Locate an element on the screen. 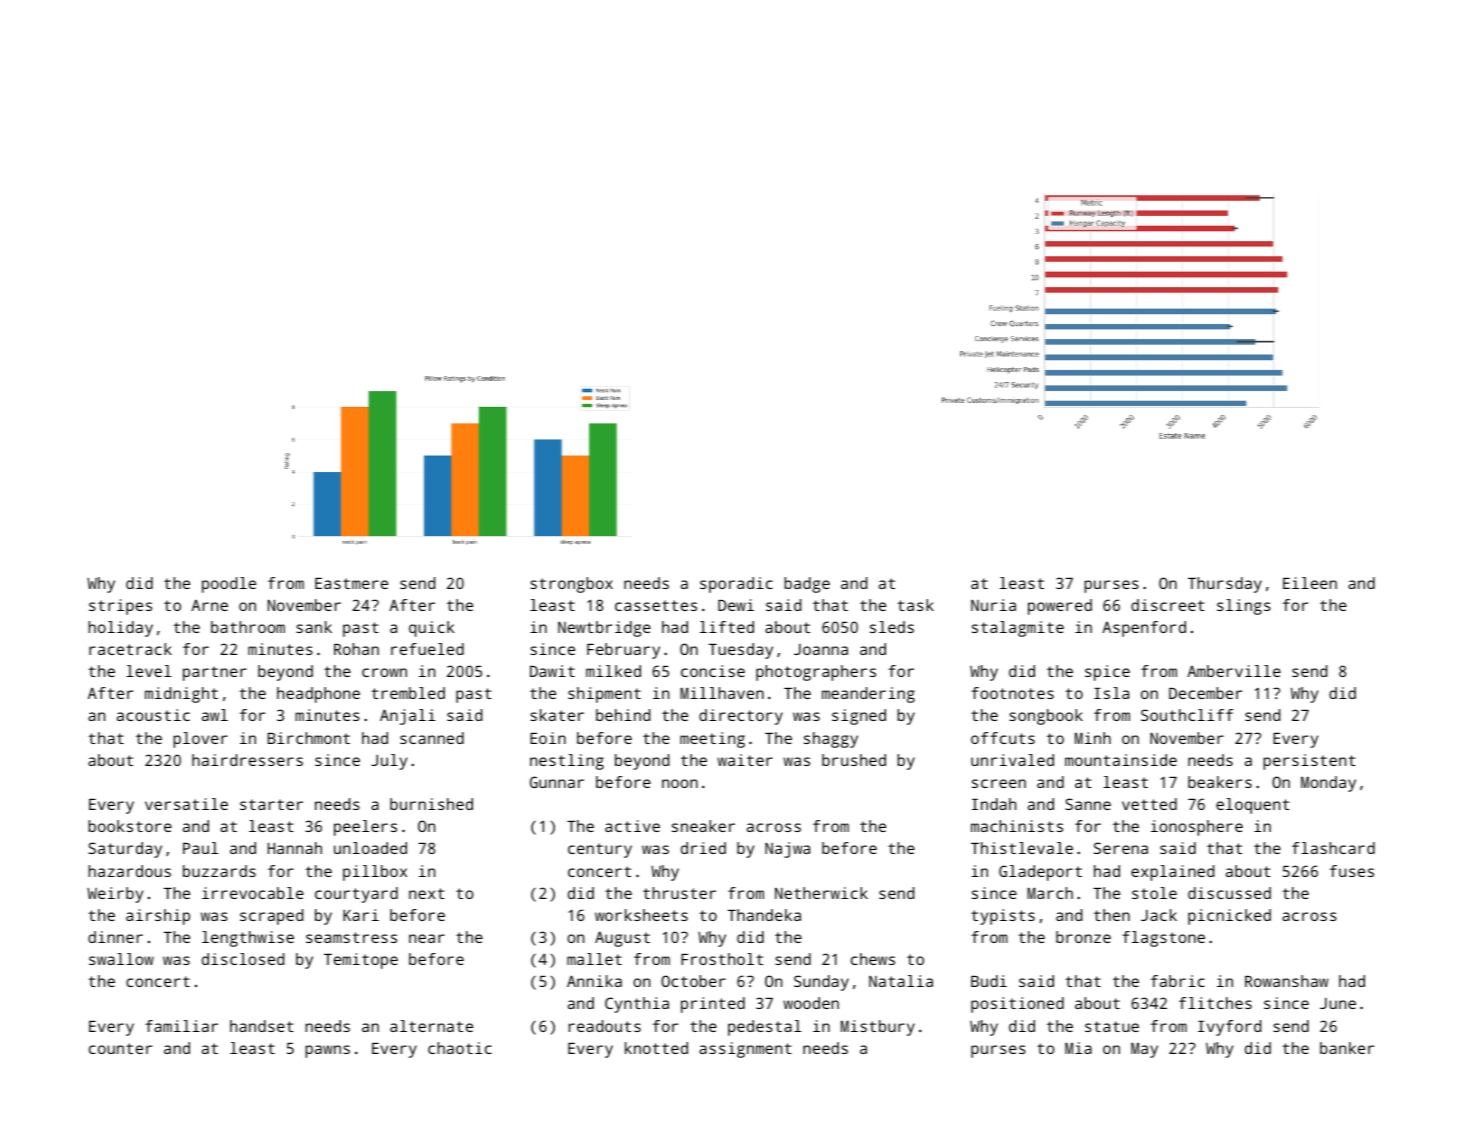  positioned is located at coordinates (1017, 1005).
